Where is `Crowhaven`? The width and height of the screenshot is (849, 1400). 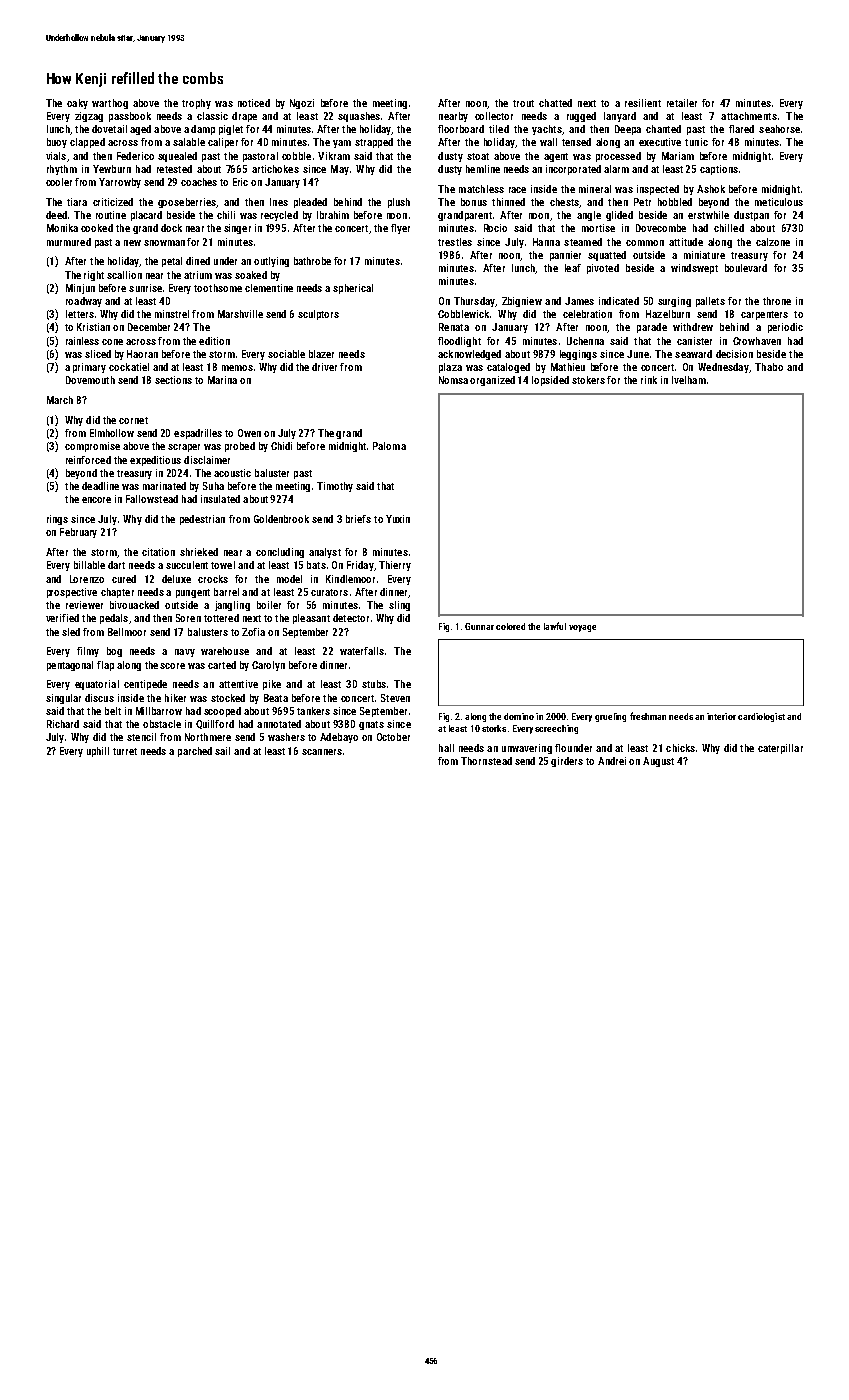
Crowhaven is located at coordinates (757, 341).
